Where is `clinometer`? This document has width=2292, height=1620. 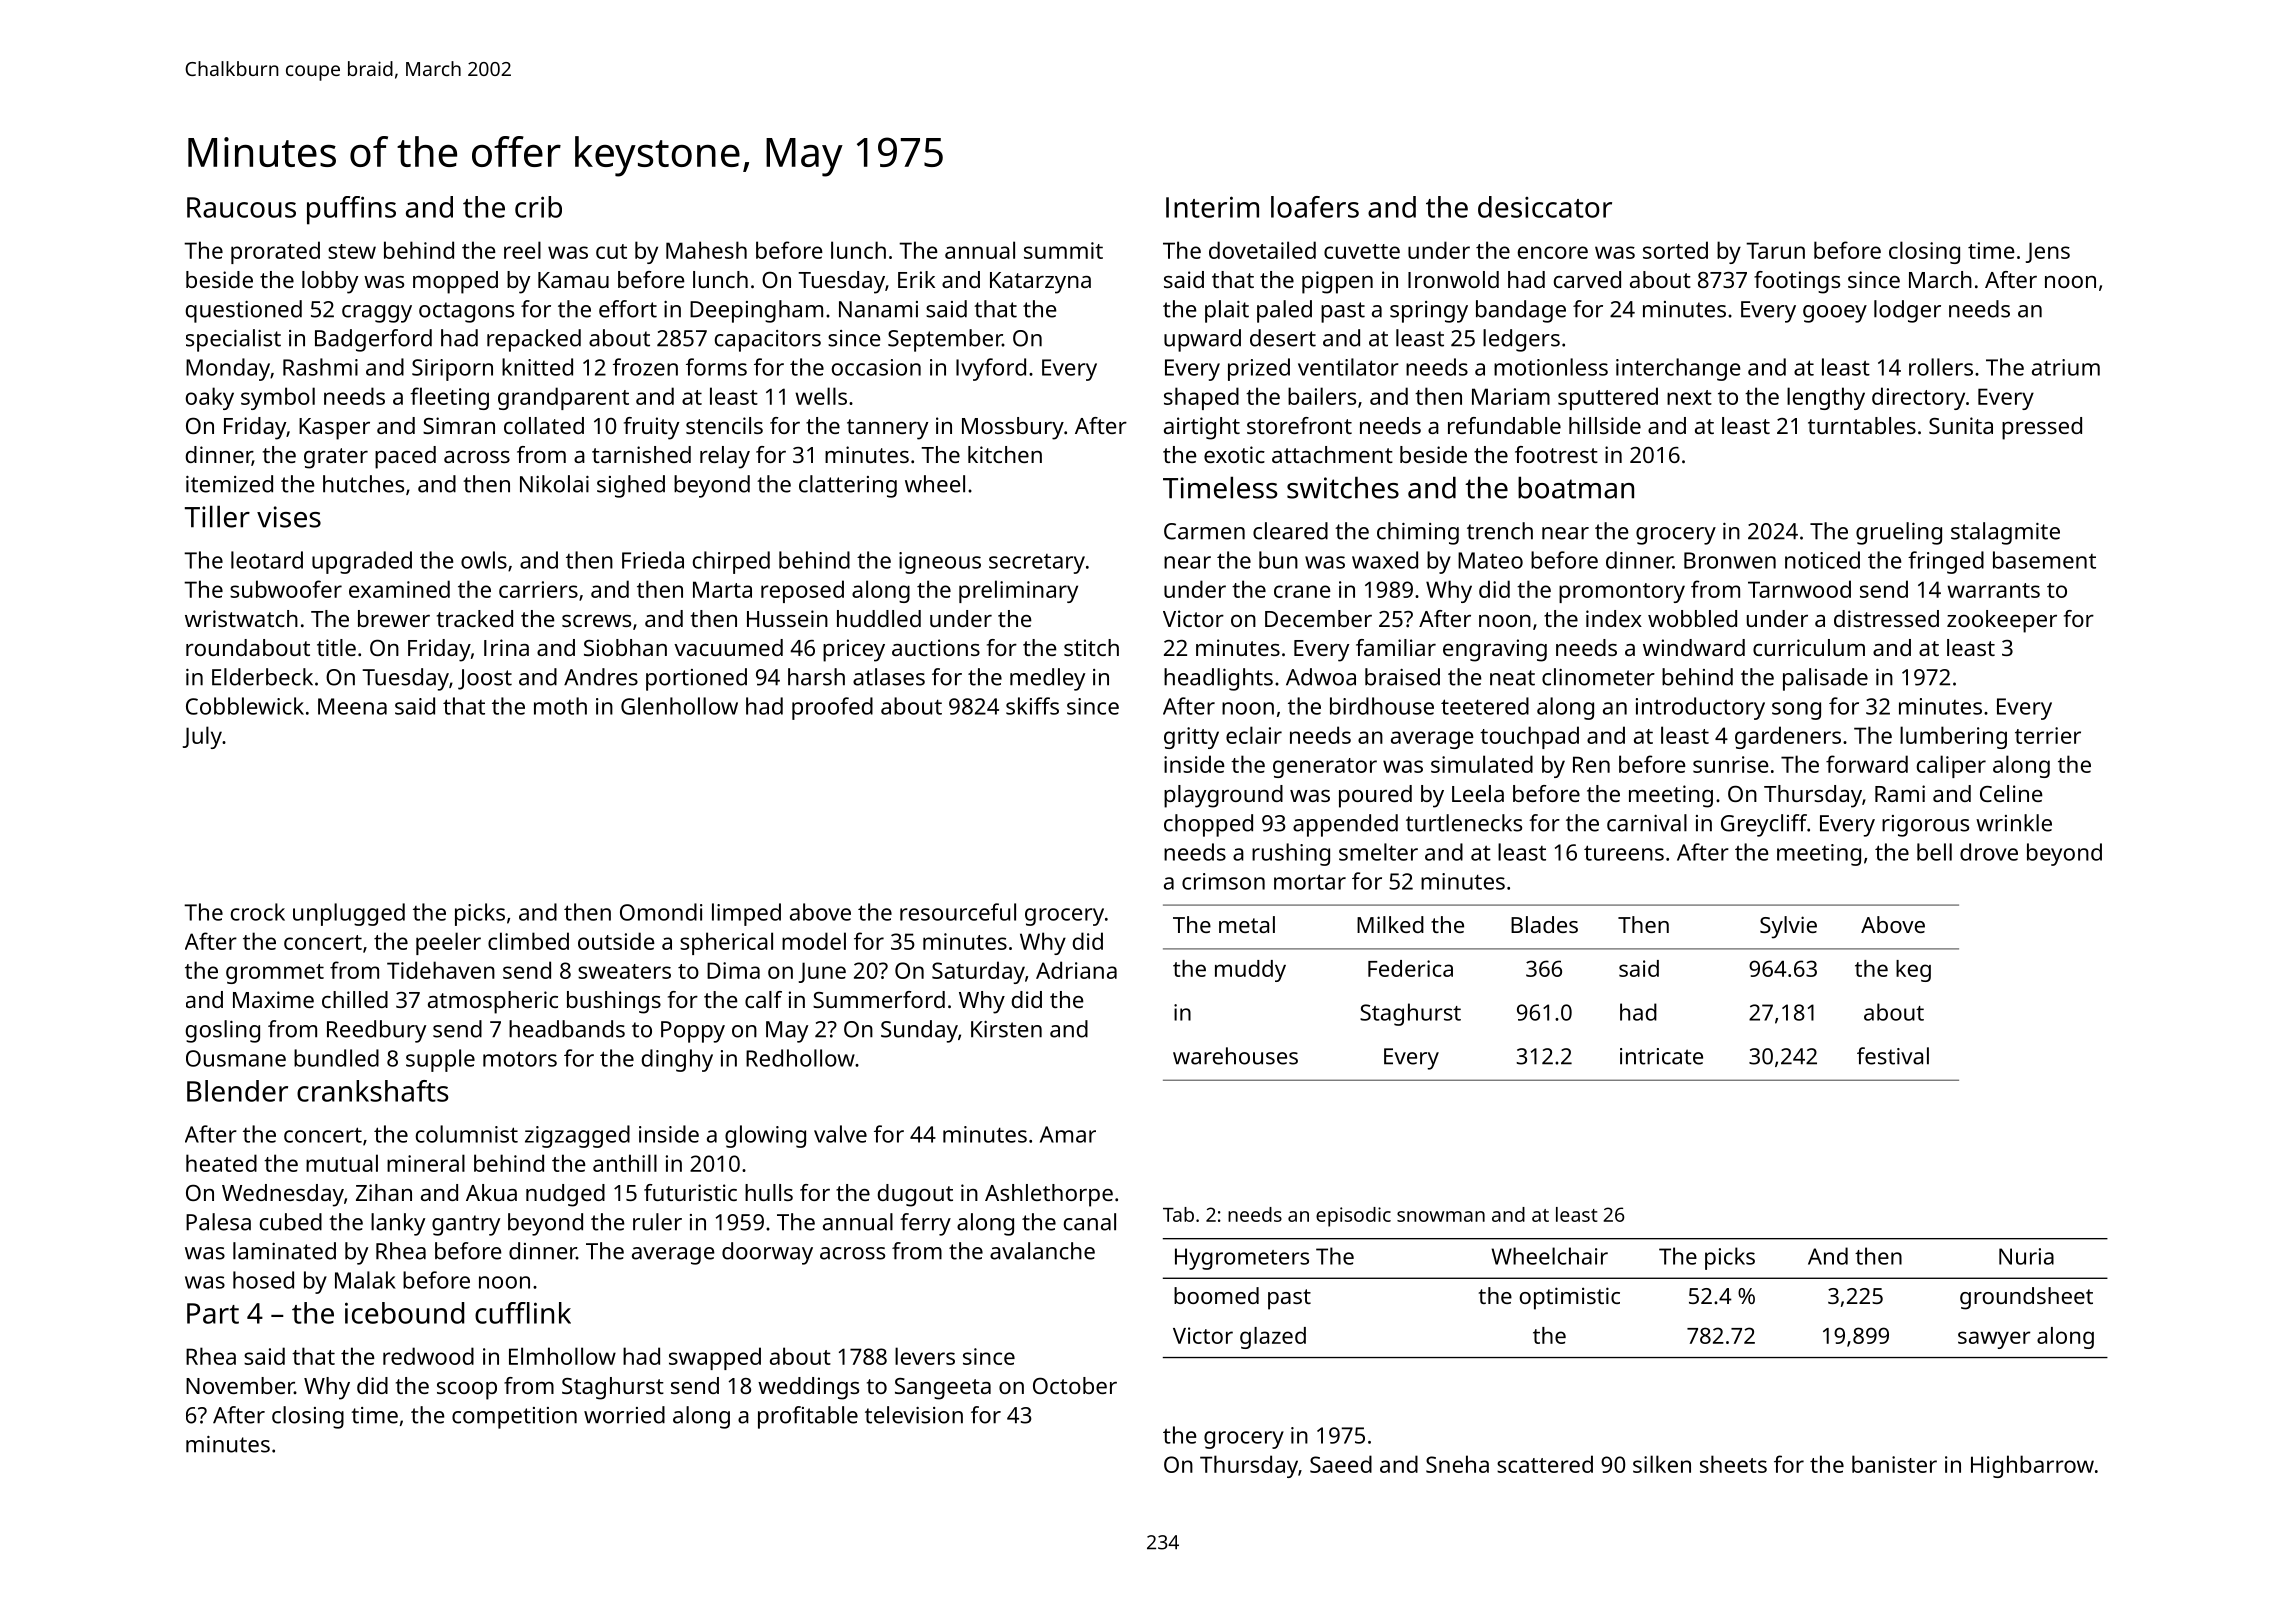
clinometer is located at coordinates (1598, 677).
